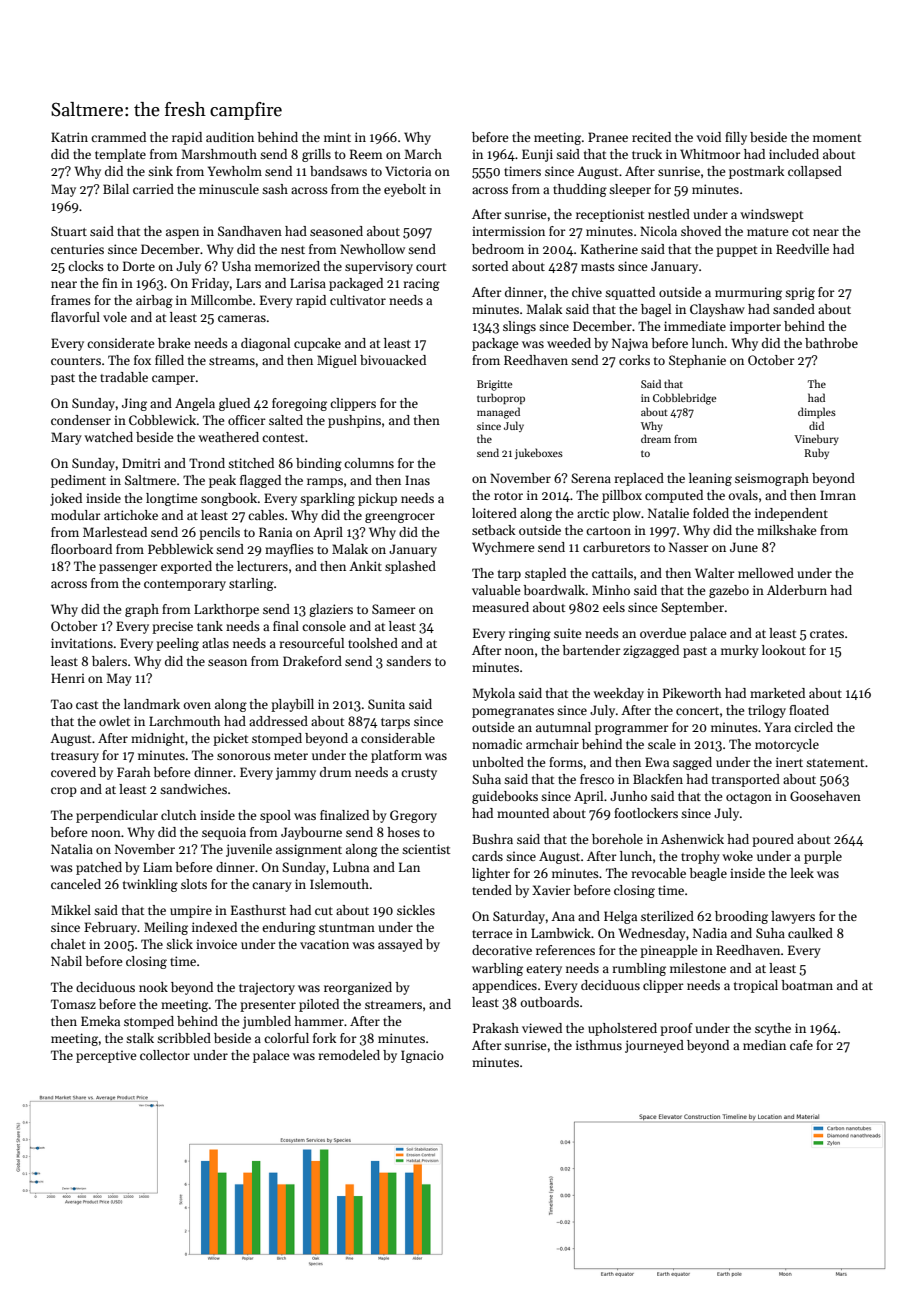  Describe the element at coordinates (165, 1055) in the screenshot. I see `collector` at that location.
